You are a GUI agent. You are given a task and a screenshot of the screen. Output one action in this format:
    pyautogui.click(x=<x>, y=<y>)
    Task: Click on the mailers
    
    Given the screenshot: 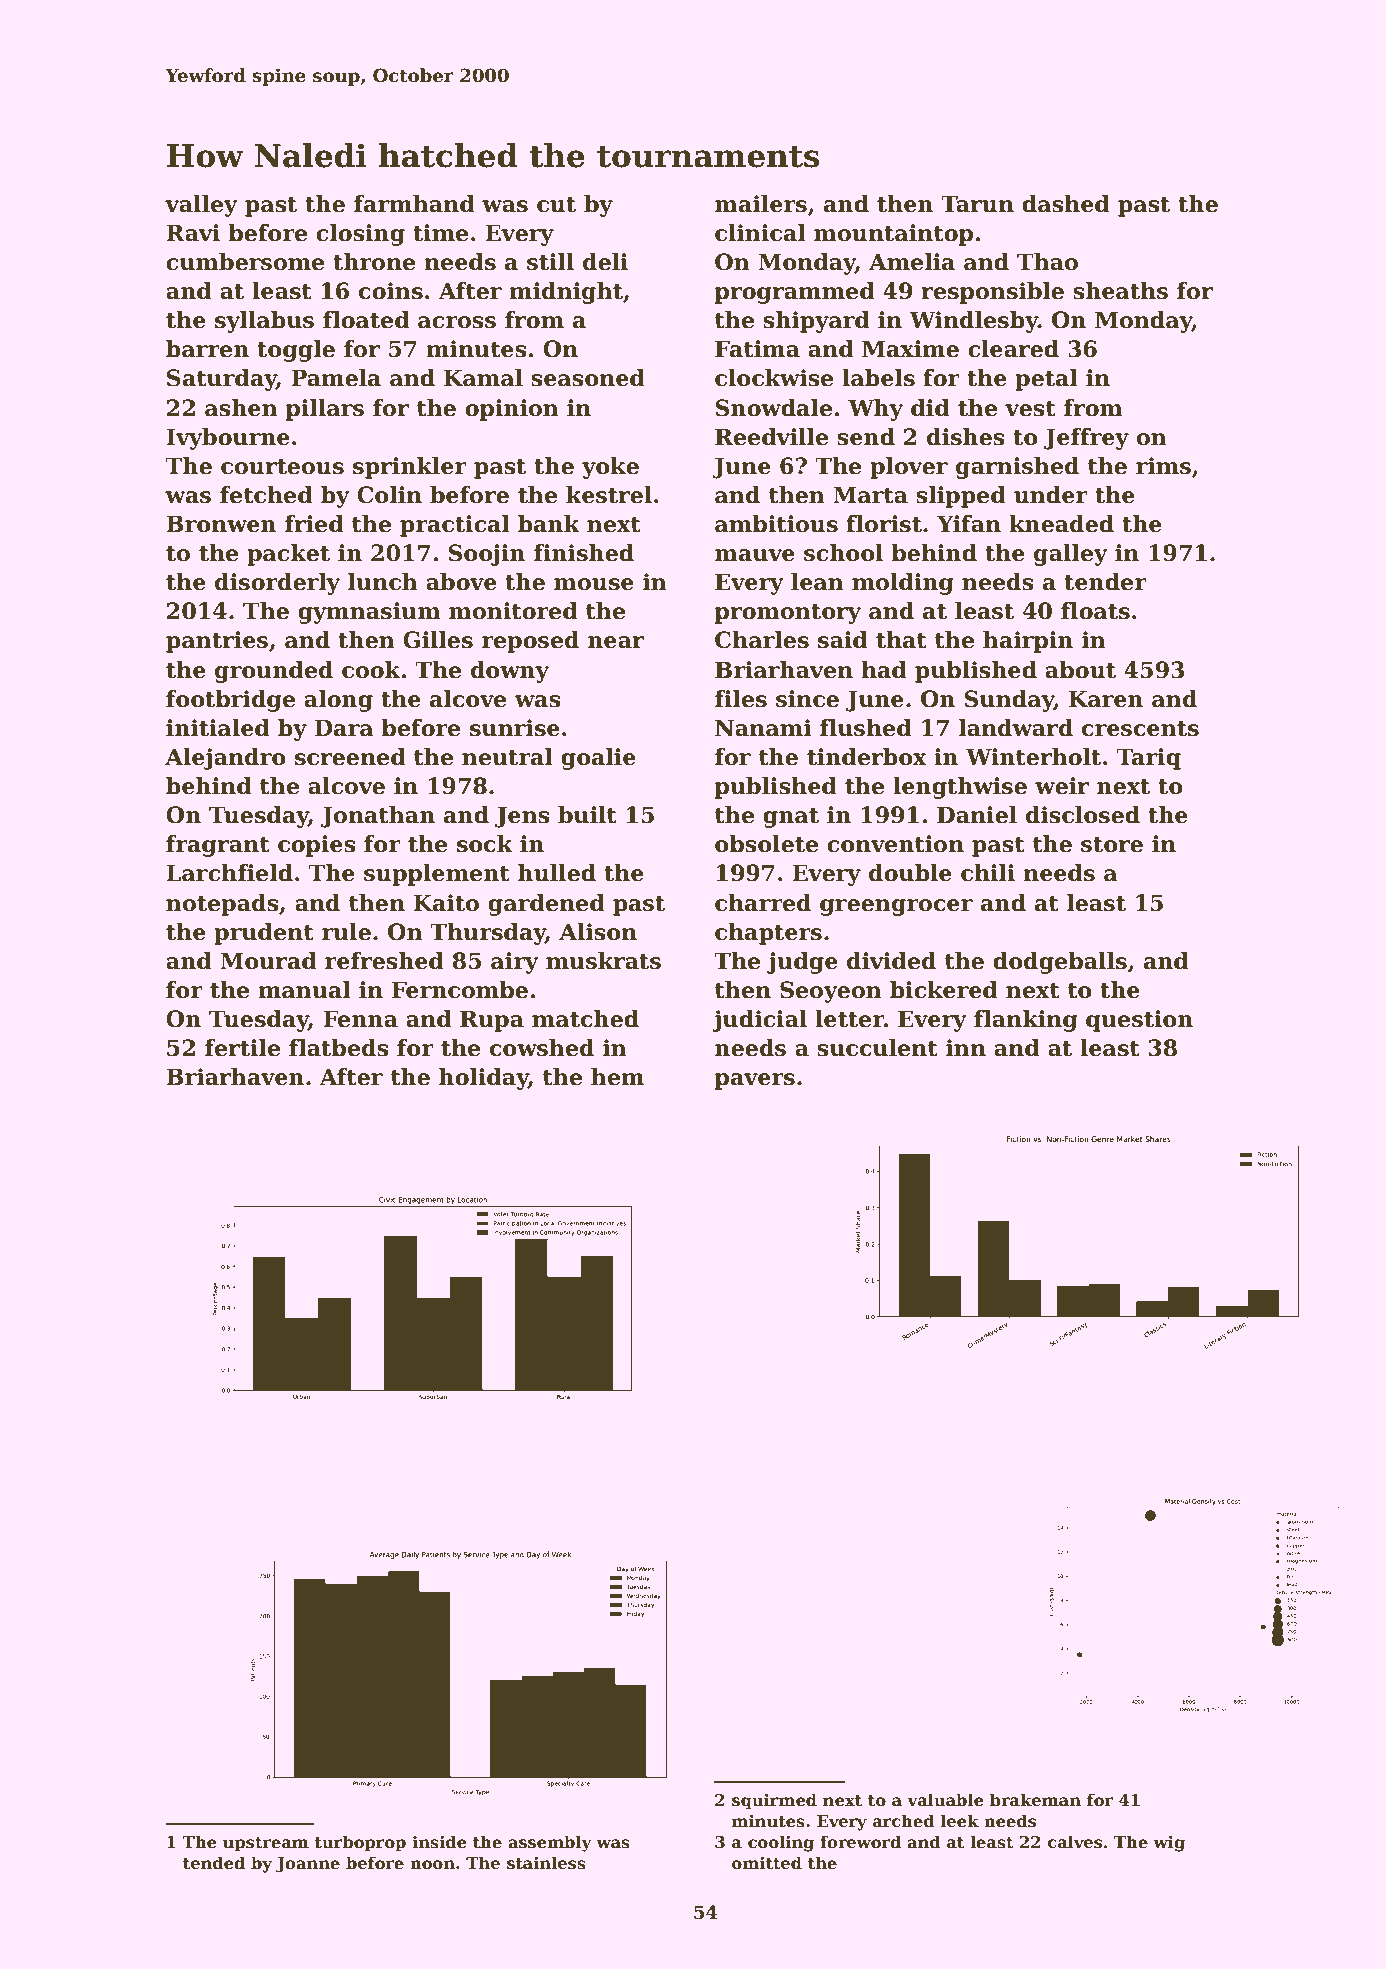 What is the action you would take?
    pyautogui.click(x=761, y=204)
